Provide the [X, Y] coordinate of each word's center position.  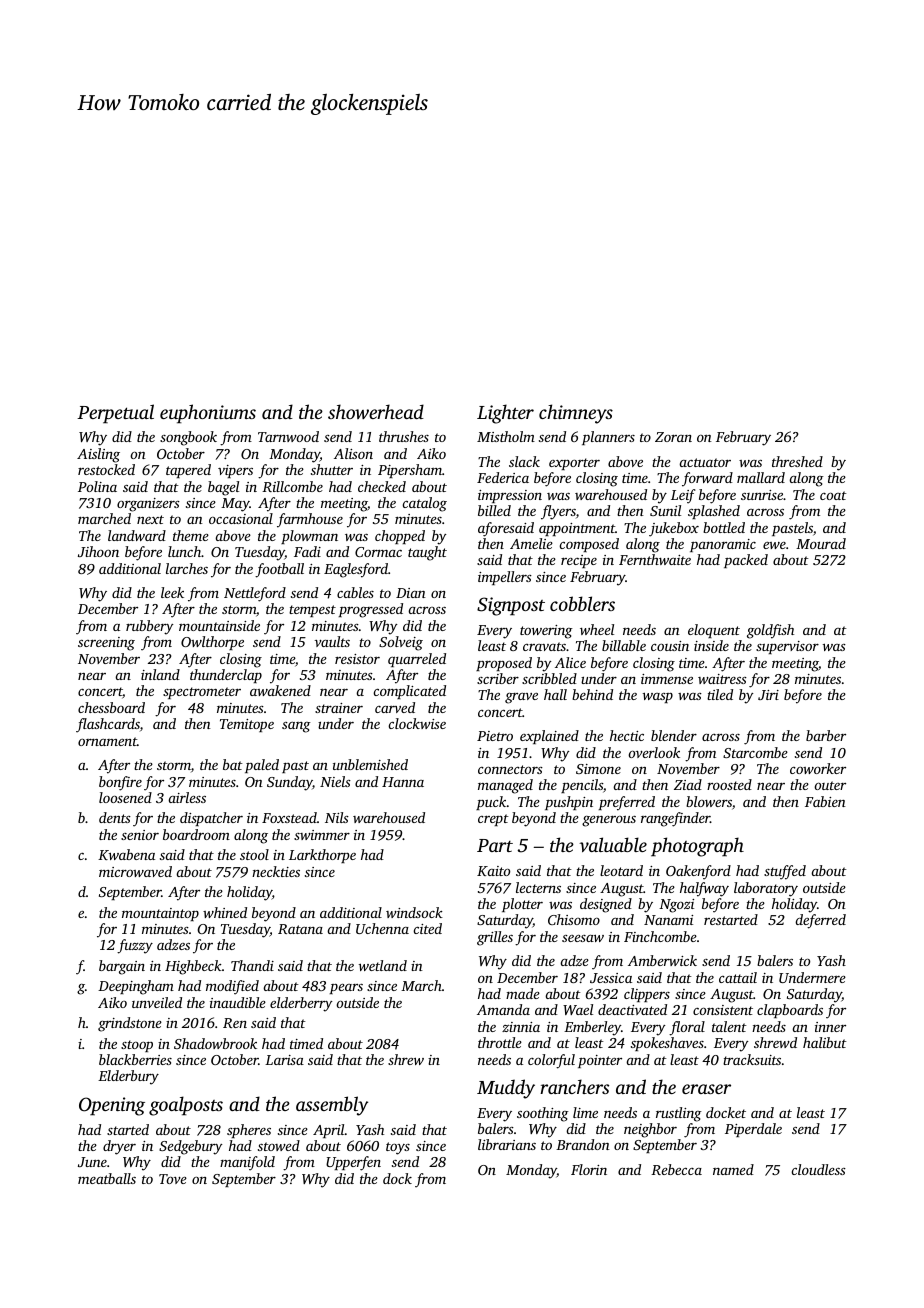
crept [493, 820]
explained [549, 737]
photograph [697, 847]
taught [427, 553]
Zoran [673, 437]
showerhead [376, 411]
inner [830, 1027]
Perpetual [115, 414]
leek [172, 592]
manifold [247, 1163]
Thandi [252, 965]
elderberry [301, 1004]
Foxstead [289, 817]
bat [233, 764]
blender [674, 735]
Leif [683, 496]
